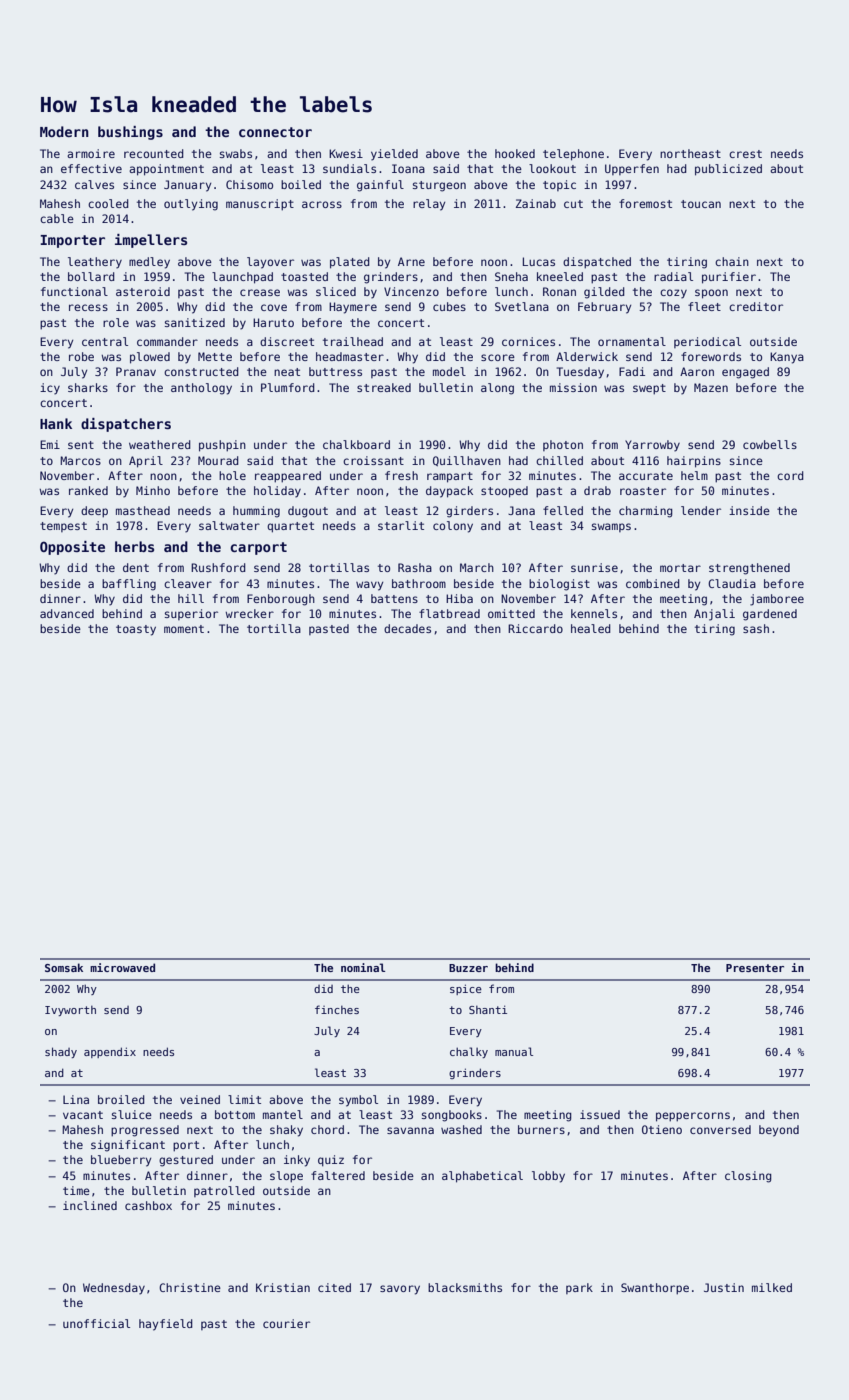 The width and height of the screenshot is (849, 1400). I want to click on blacksmiths, so click(465, 1287).
